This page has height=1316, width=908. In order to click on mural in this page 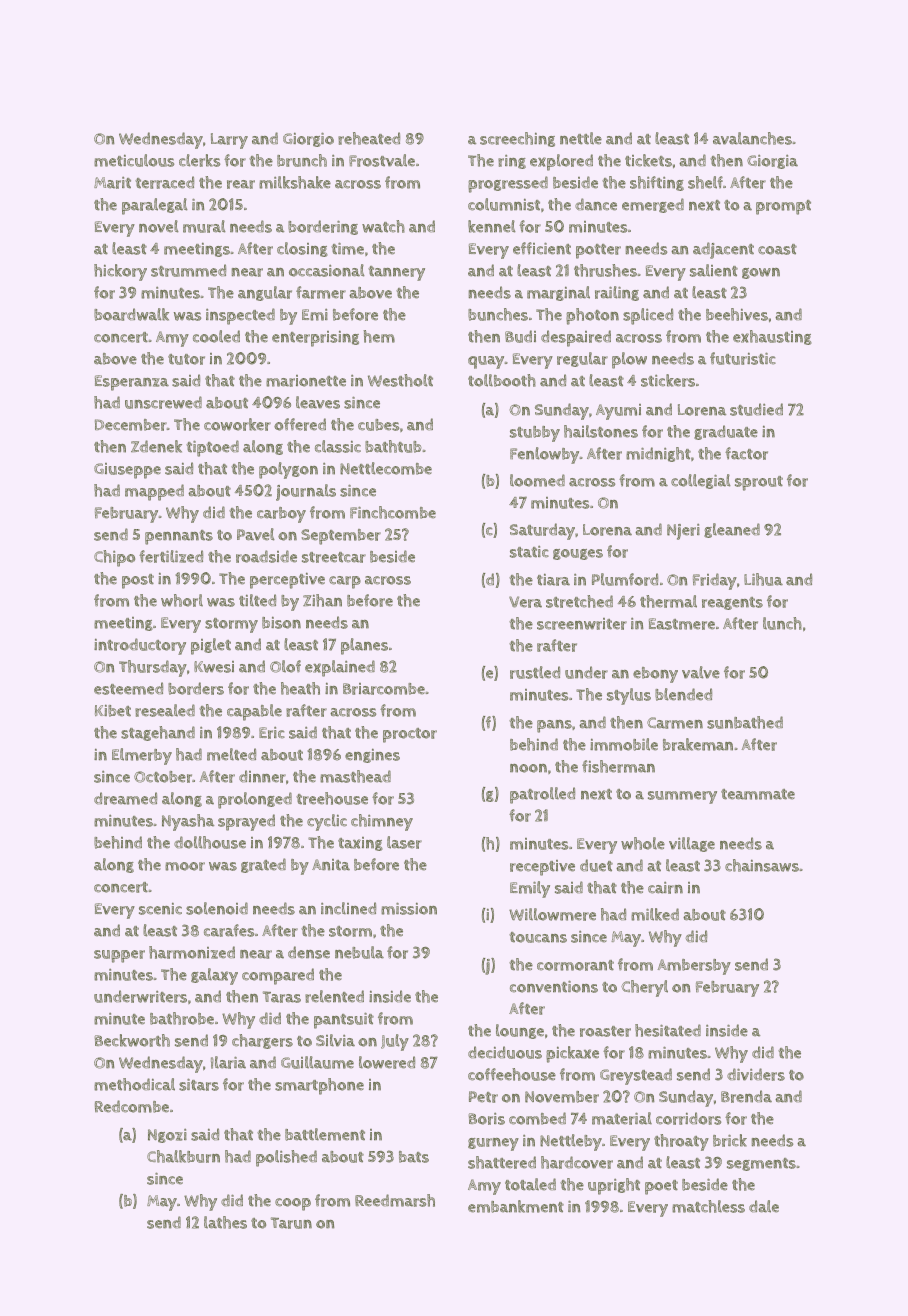, I will do `click(204, 226)`.
